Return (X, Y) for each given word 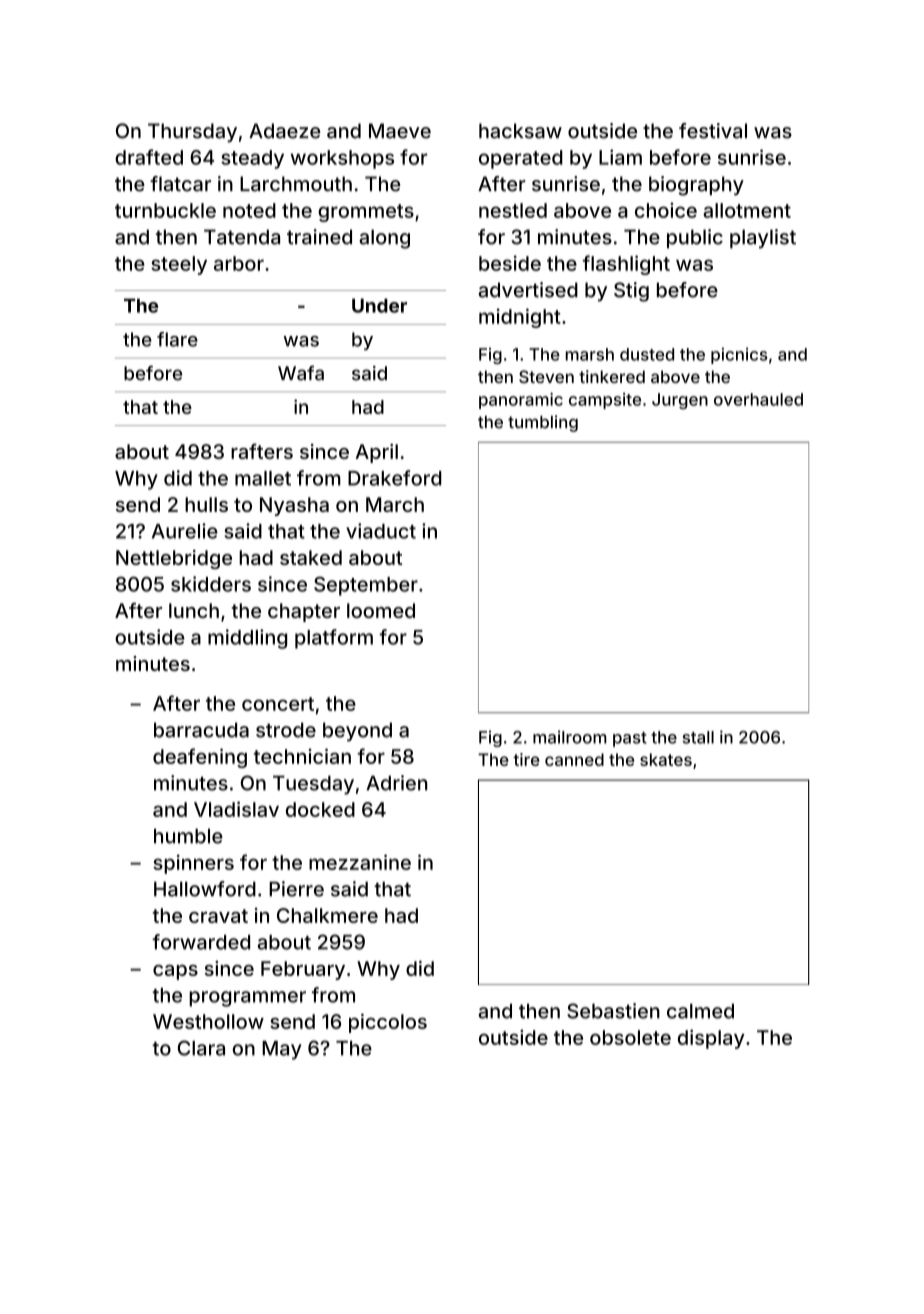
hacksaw (520, 131)
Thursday (192, 132)
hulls (206, 504)
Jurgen (680, 401)
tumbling (543, 423)
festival (713, 131)
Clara (201, 1048)
